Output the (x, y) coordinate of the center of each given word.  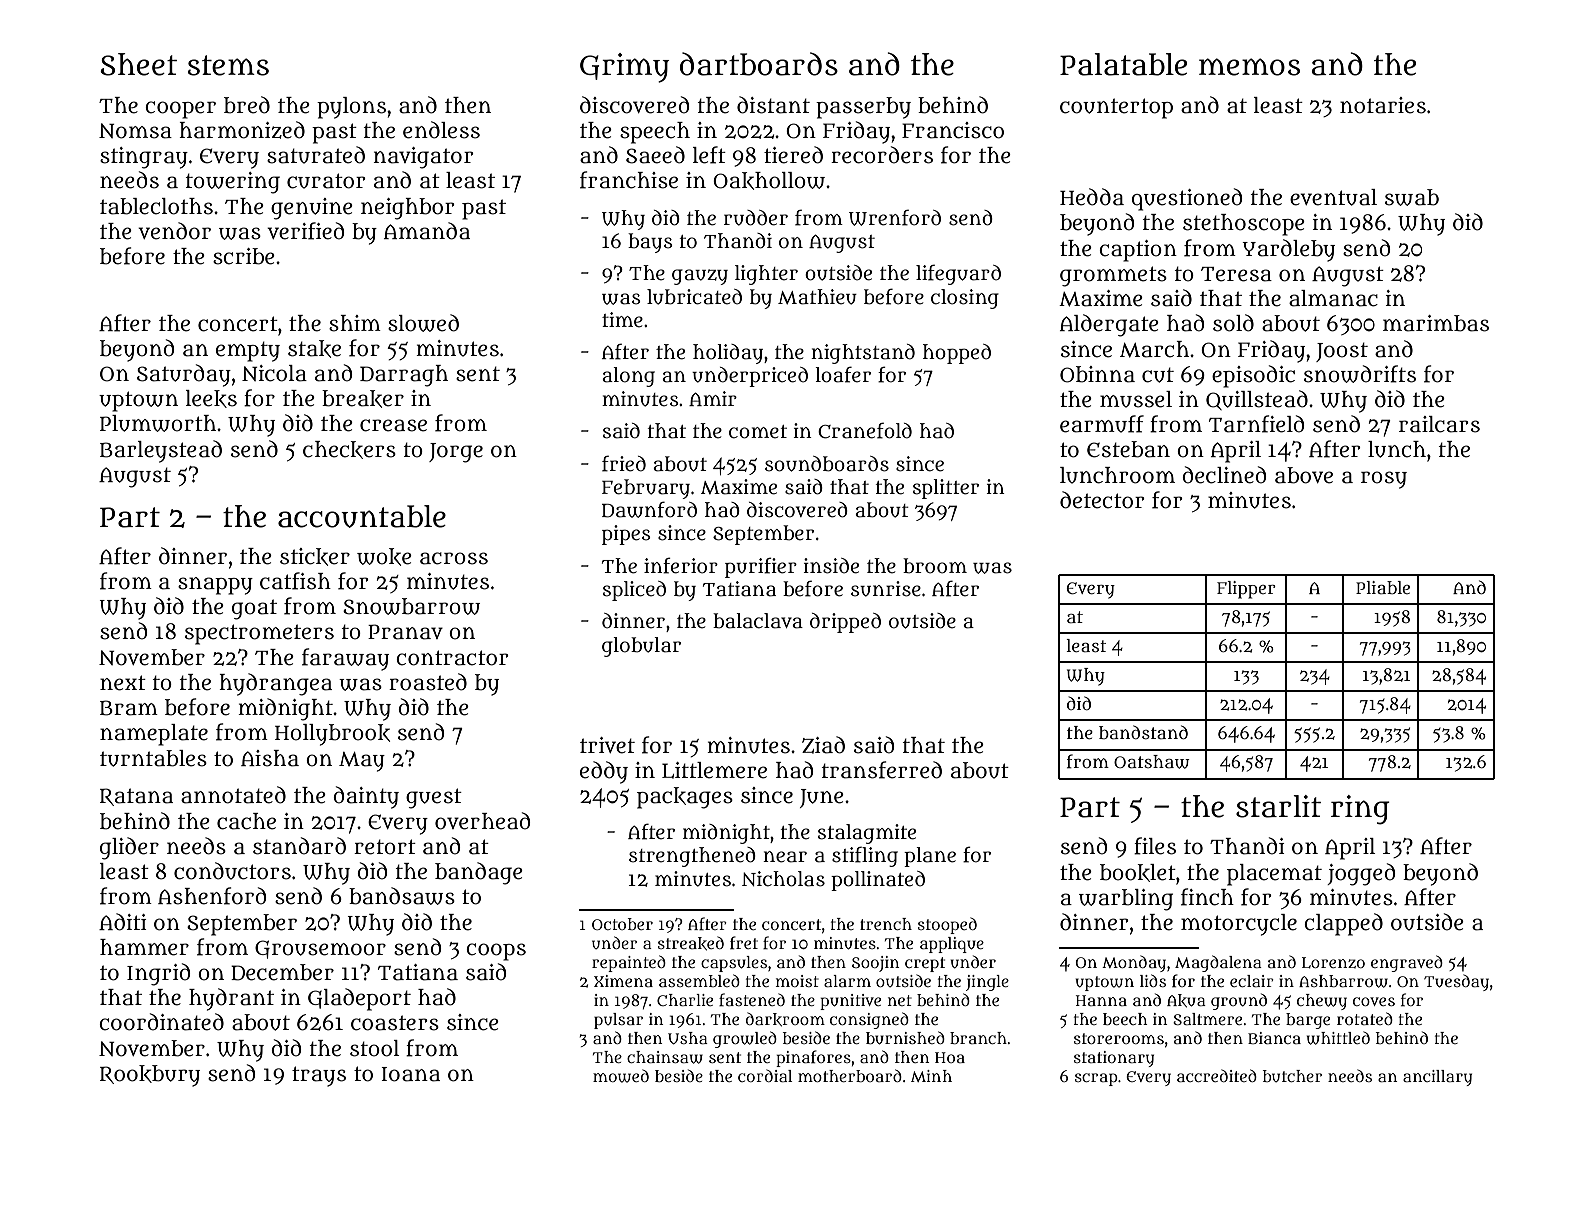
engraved (1407, 963)
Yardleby (1288, 250)
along (628, 377)
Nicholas (783, 879)
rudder (756, 218)
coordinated (161, 1022)
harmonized (242, 130)
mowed (621, 1076)
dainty (366, 797)
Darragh (404, 376)
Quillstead (1257, 400)
